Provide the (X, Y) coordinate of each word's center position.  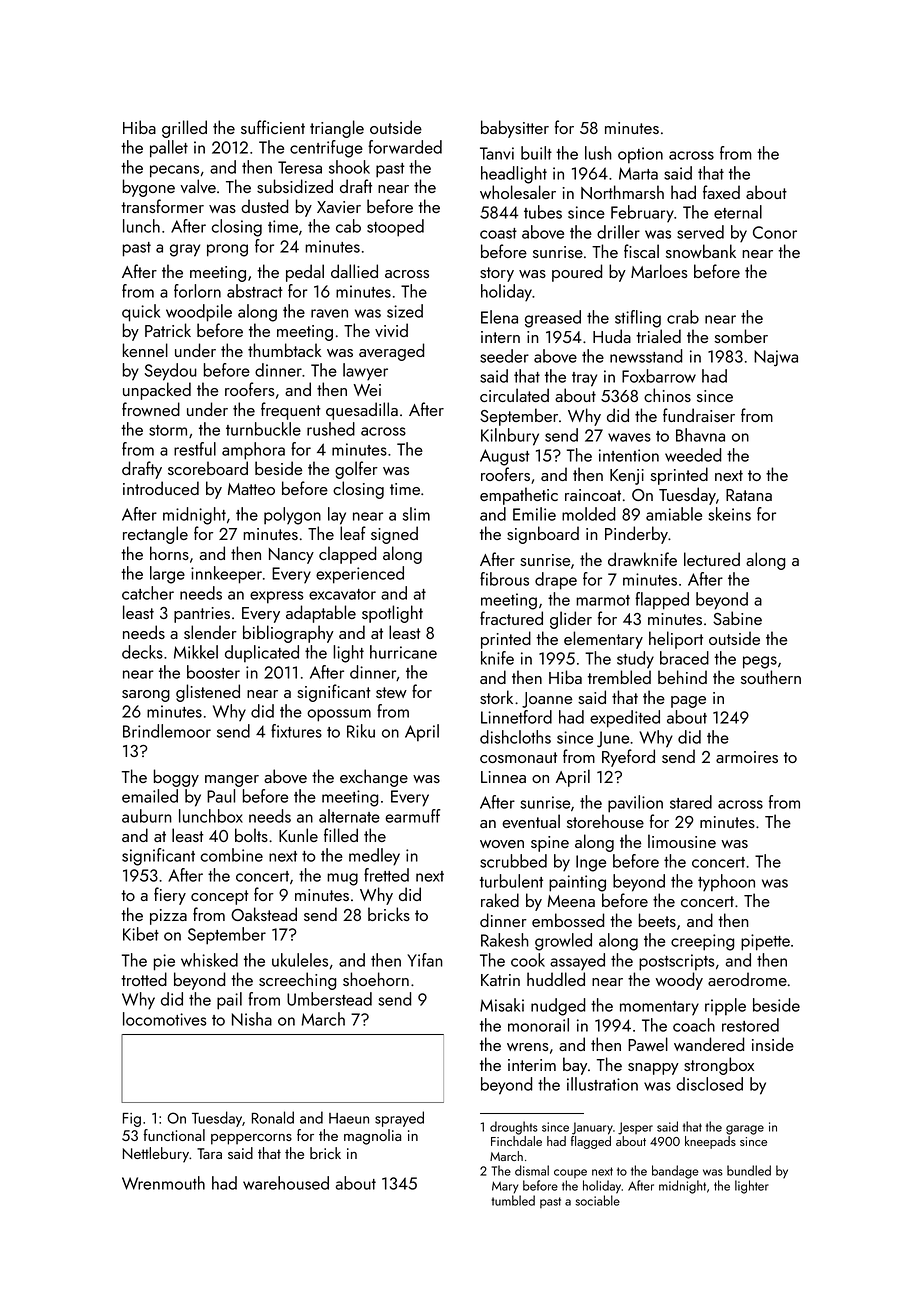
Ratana (749, 495)
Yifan (425, 960)
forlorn (197, 291)
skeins (729, 514)
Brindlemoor (167, 731)
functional (174, 1135)
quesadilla (362, 411)
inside (773, 1044)
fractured (511, 618)
